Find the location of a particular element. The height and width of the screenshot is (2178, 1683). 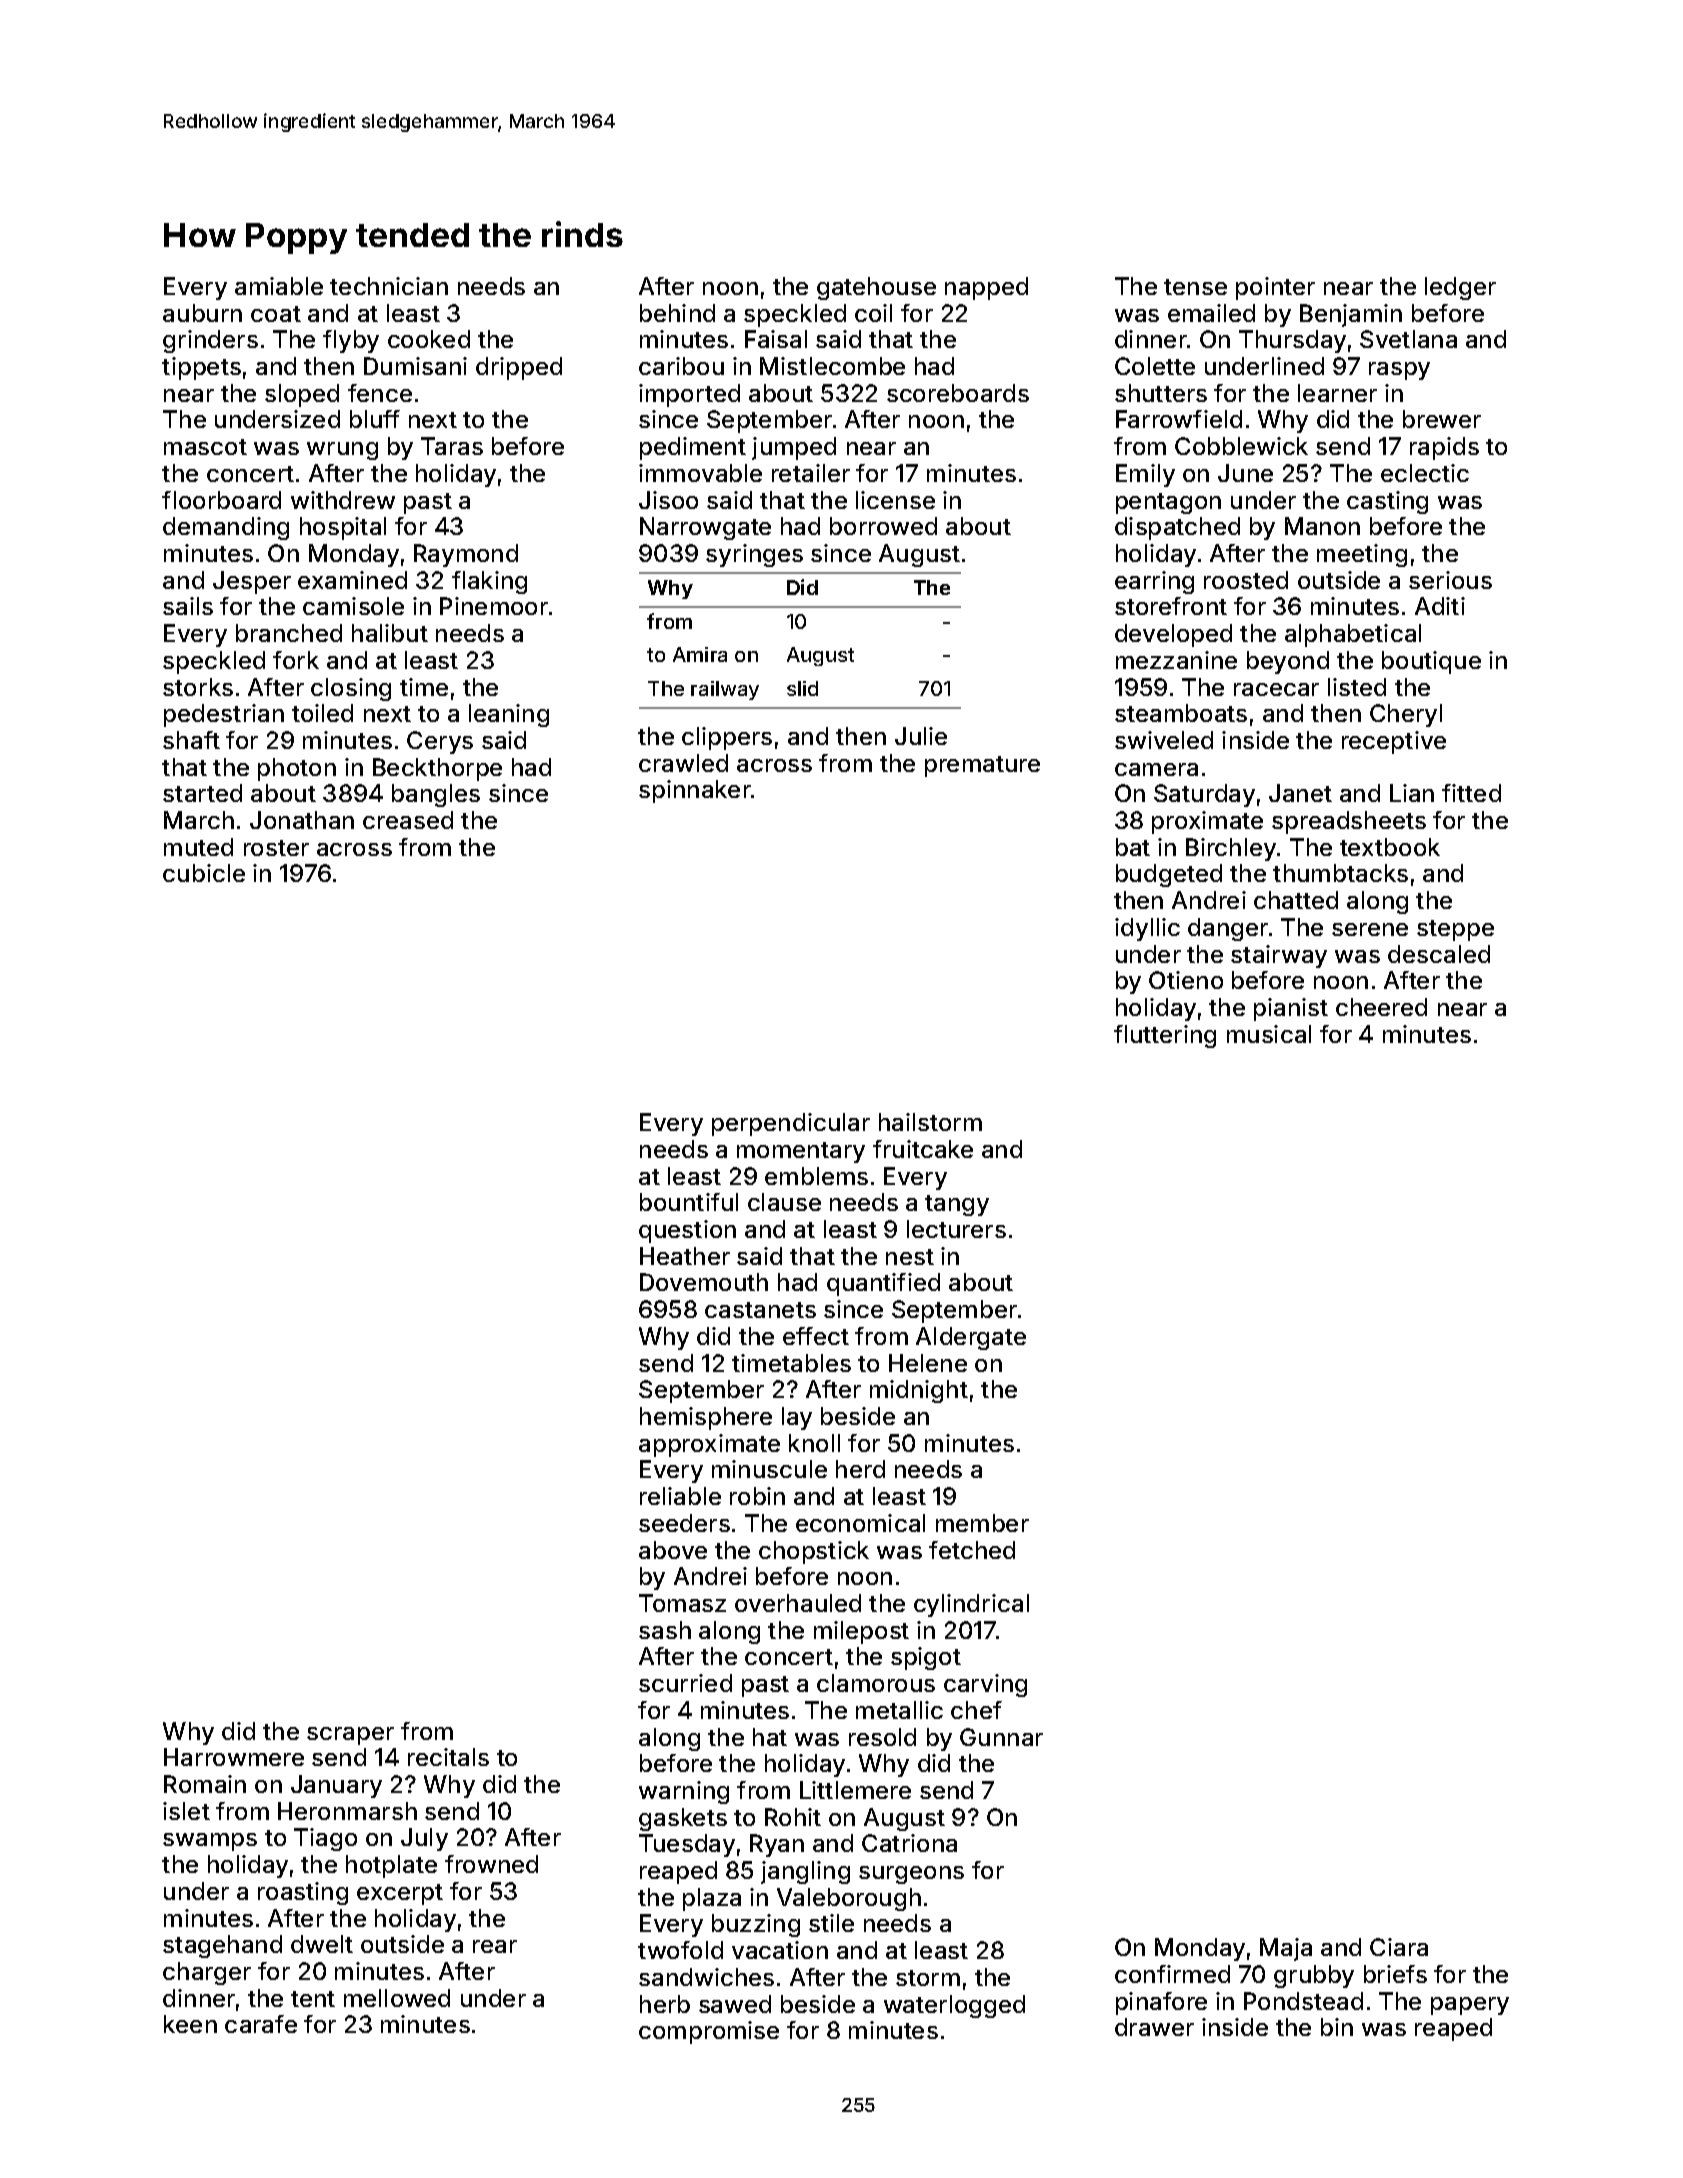

technician is located at coordinates (389, 286).
